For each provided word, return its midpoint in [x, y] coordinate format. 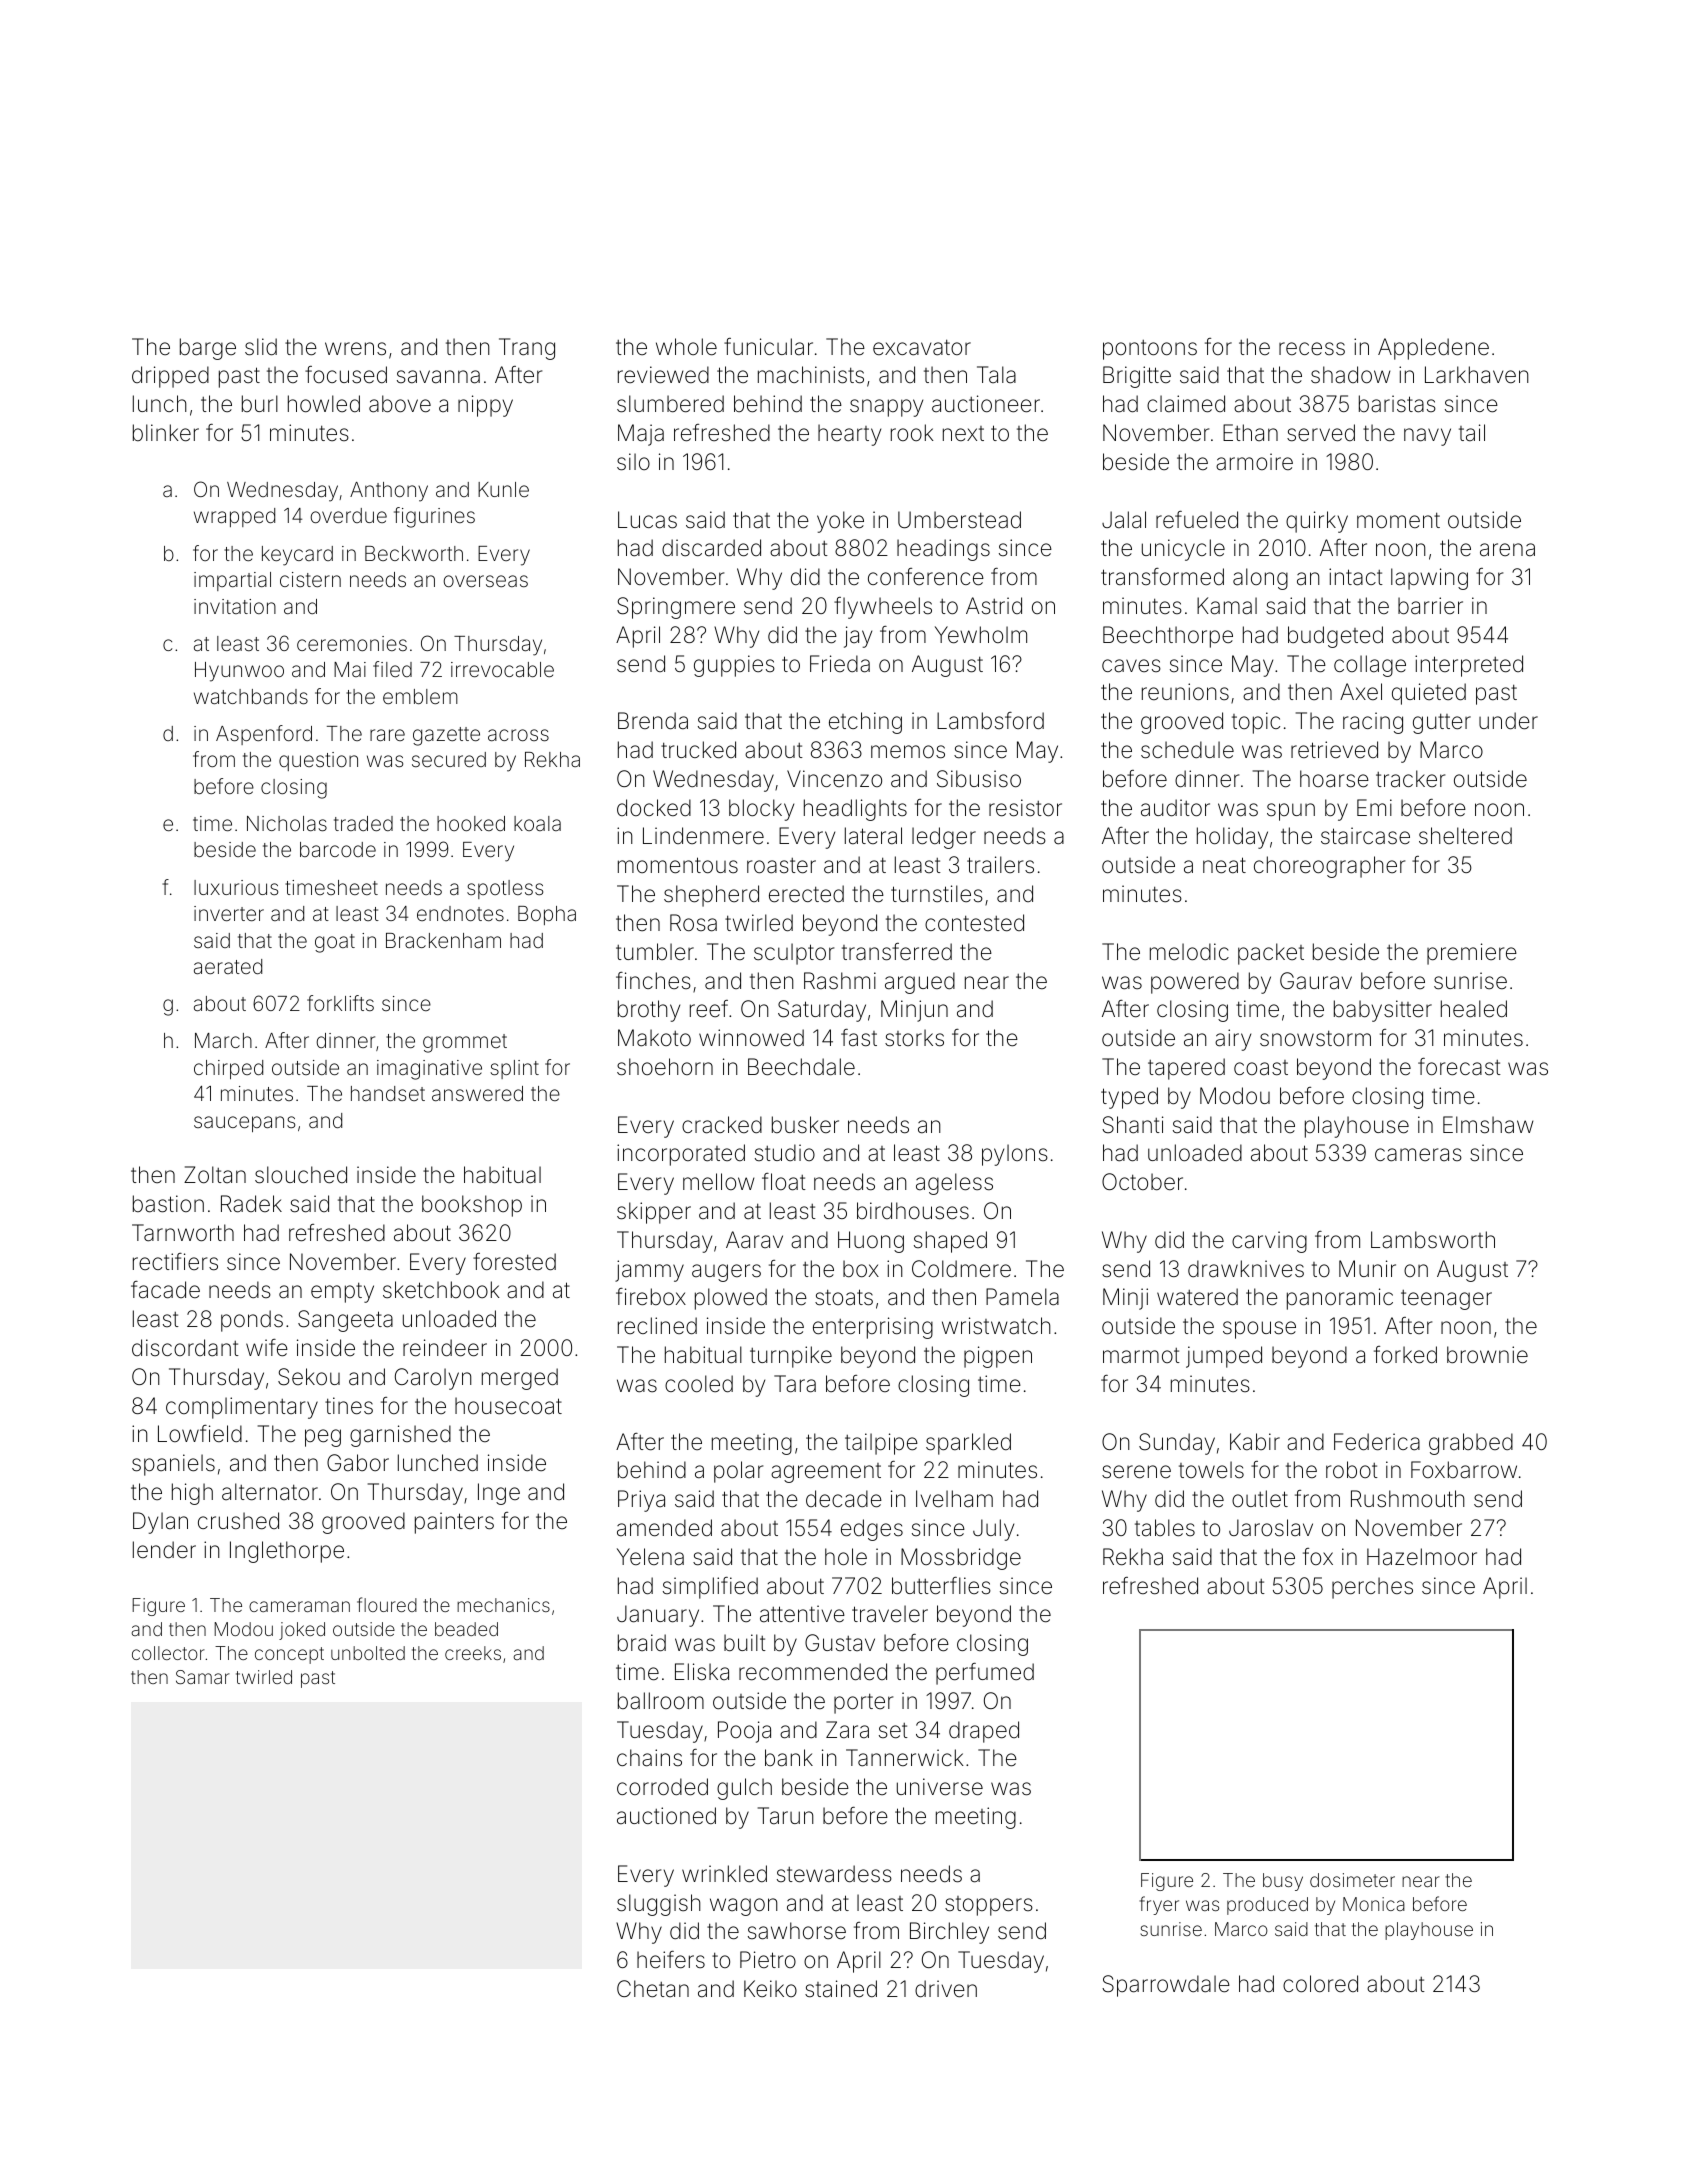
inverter [229, 913]
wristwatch [996, 1326]
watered [1197, 1297]
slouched [301, 1175]
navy [1427, 437]
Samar [203, 1677]
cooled [699, 1384]
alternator [270, 1492]
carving [1269, 1242]
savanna [438, 377]
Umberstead [959, 520]
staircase [1365, 836]
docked [654, 807]
